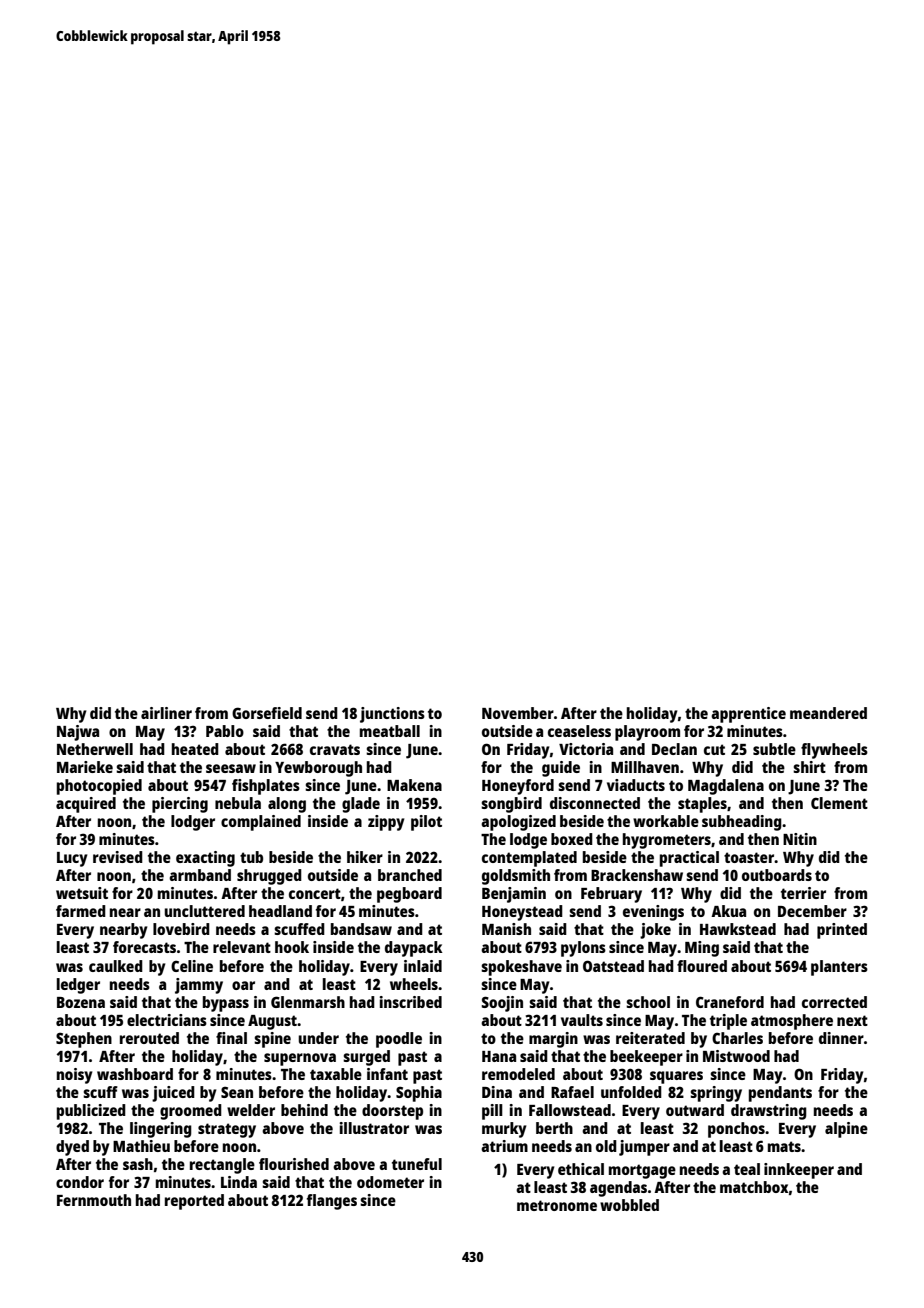  Describe the element at coordinates (200, 875) in the screenshot. I see `armband` at that location.
